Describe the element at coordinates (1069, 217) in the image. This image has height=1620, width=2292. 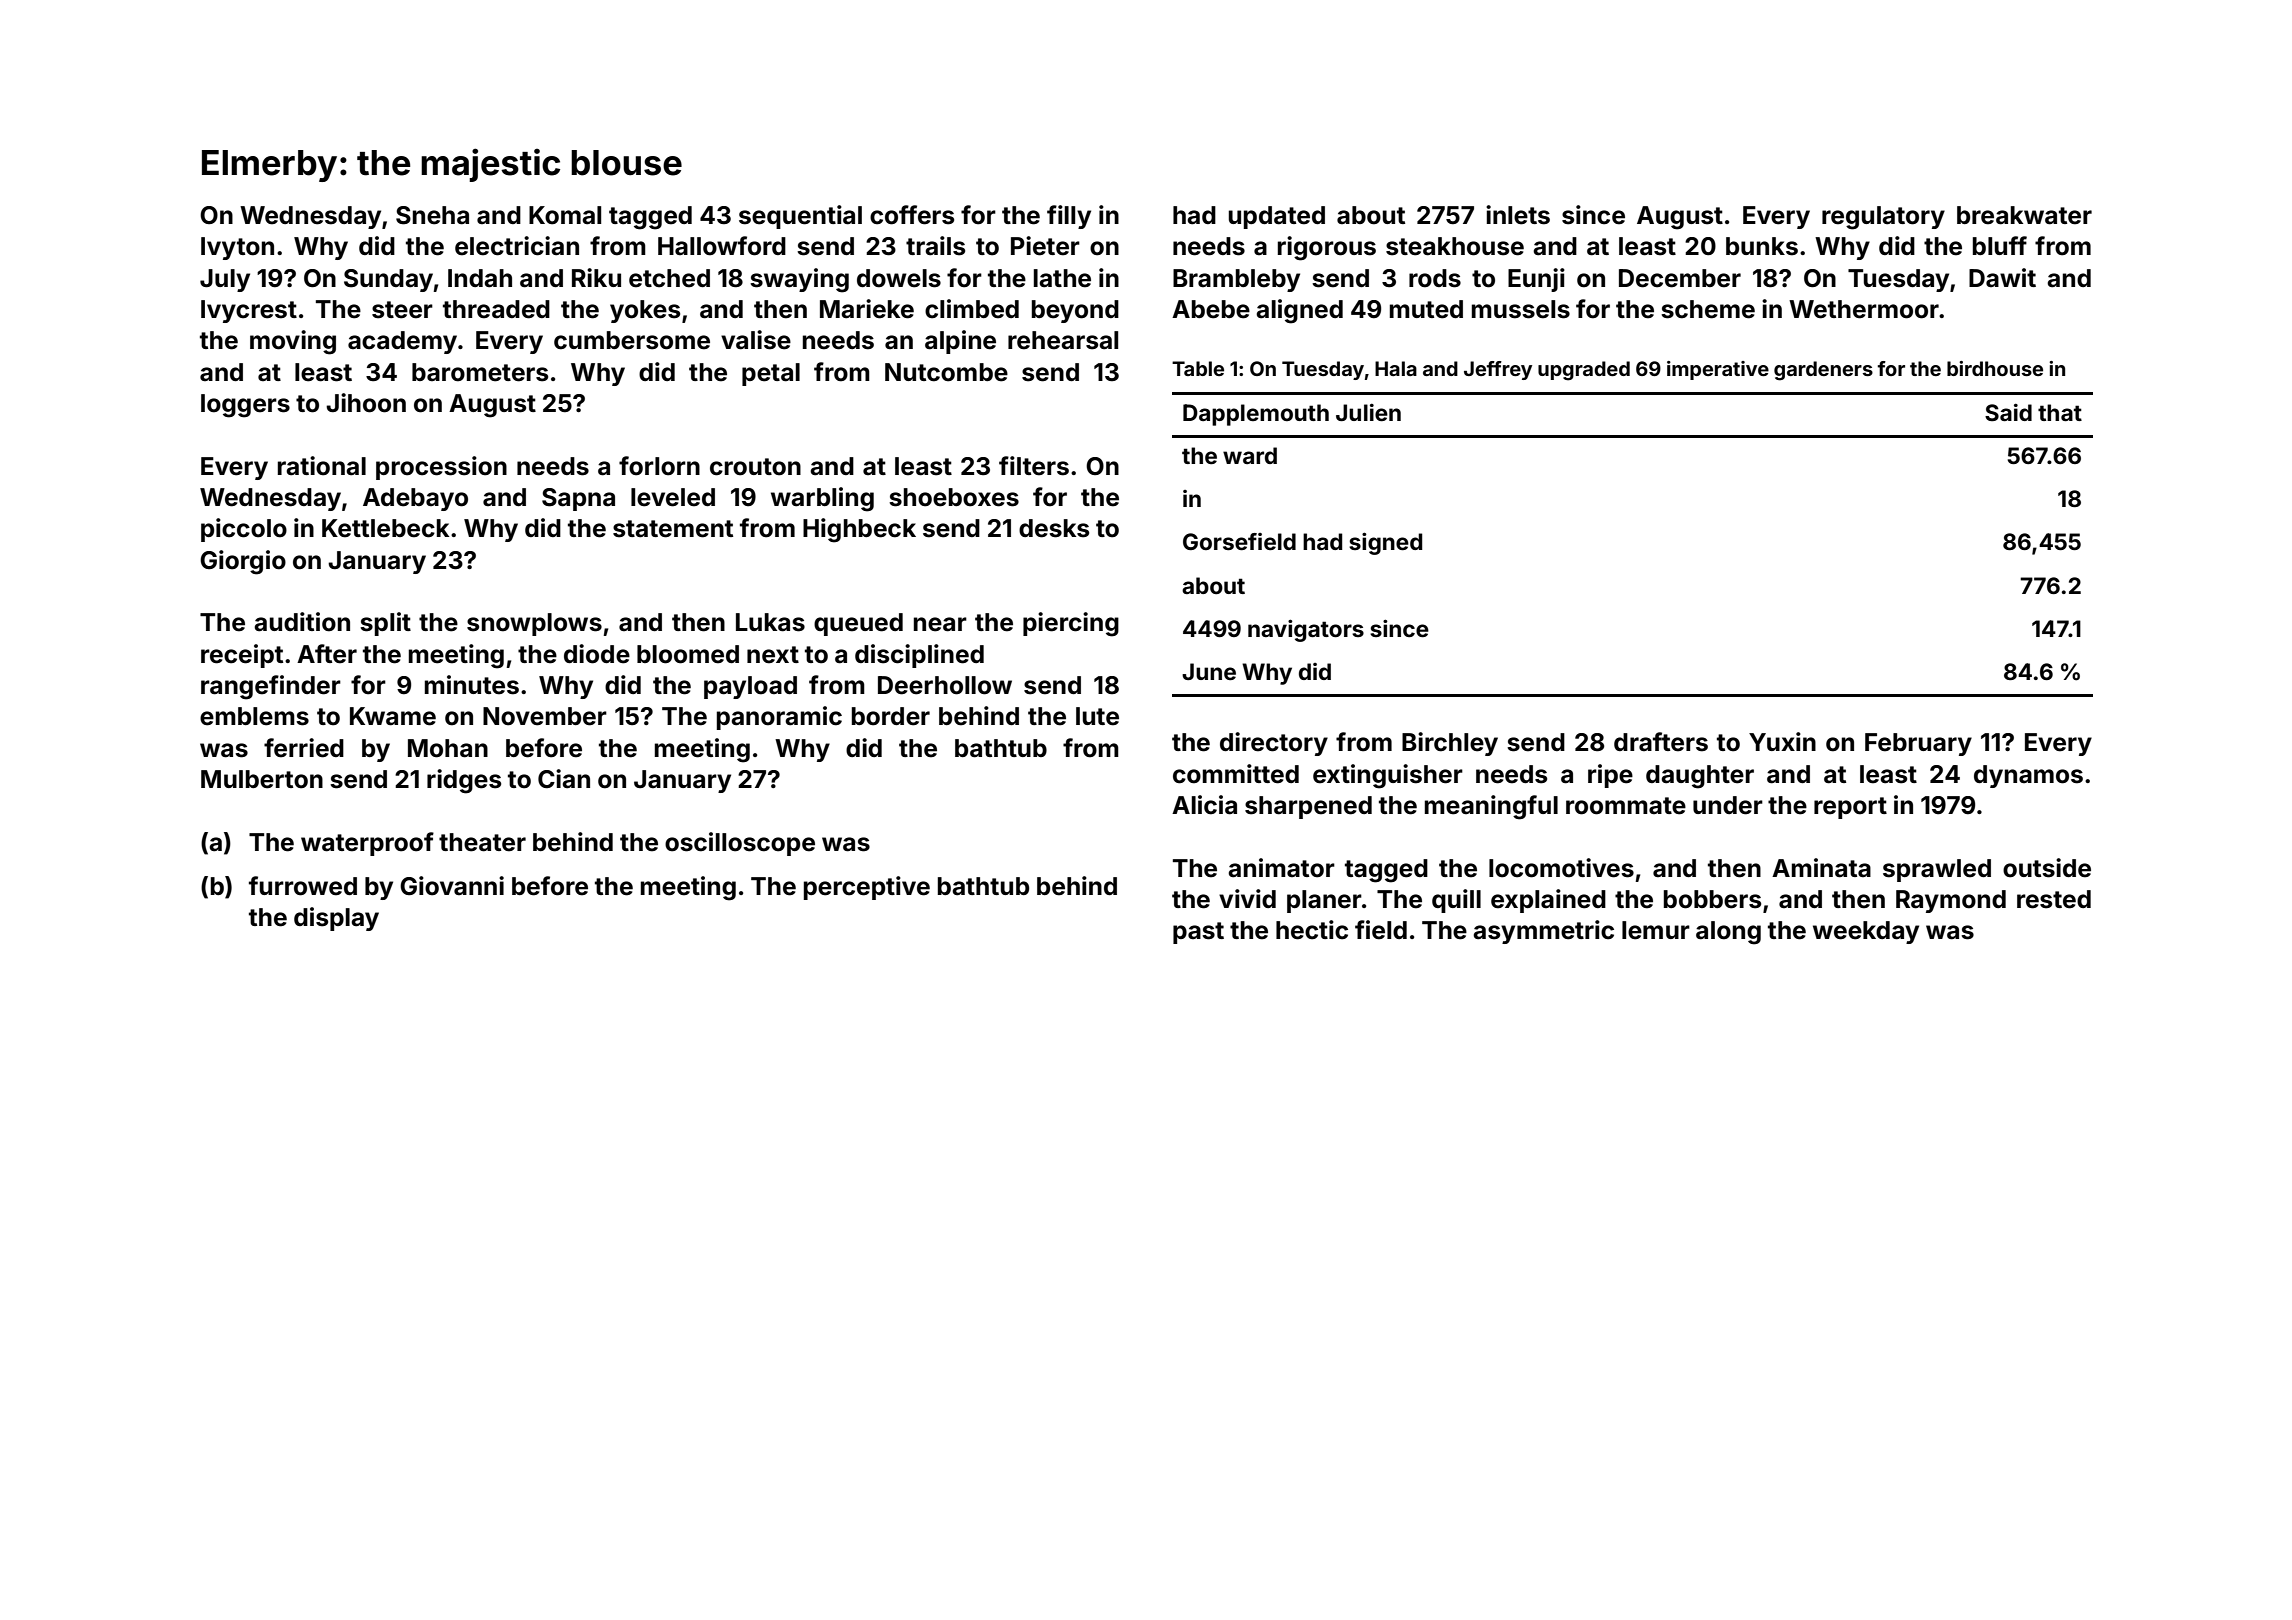
I see `filly` at that location.
